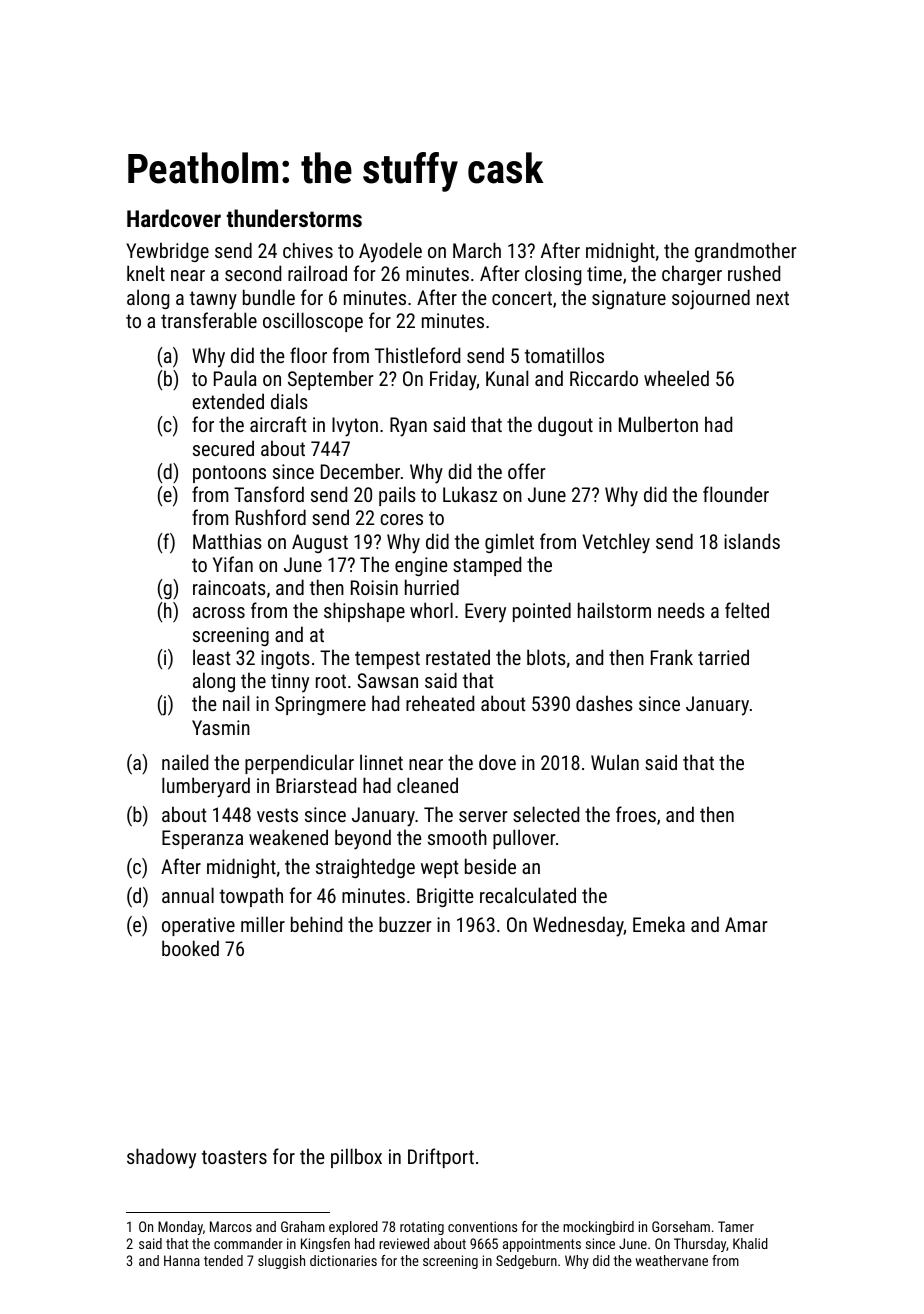 The width and height of the screenshot is (924, 1314). What do you see at coordinates (211, 657) in the screenshot?
I see `least` at bounding box center [211, 657].
